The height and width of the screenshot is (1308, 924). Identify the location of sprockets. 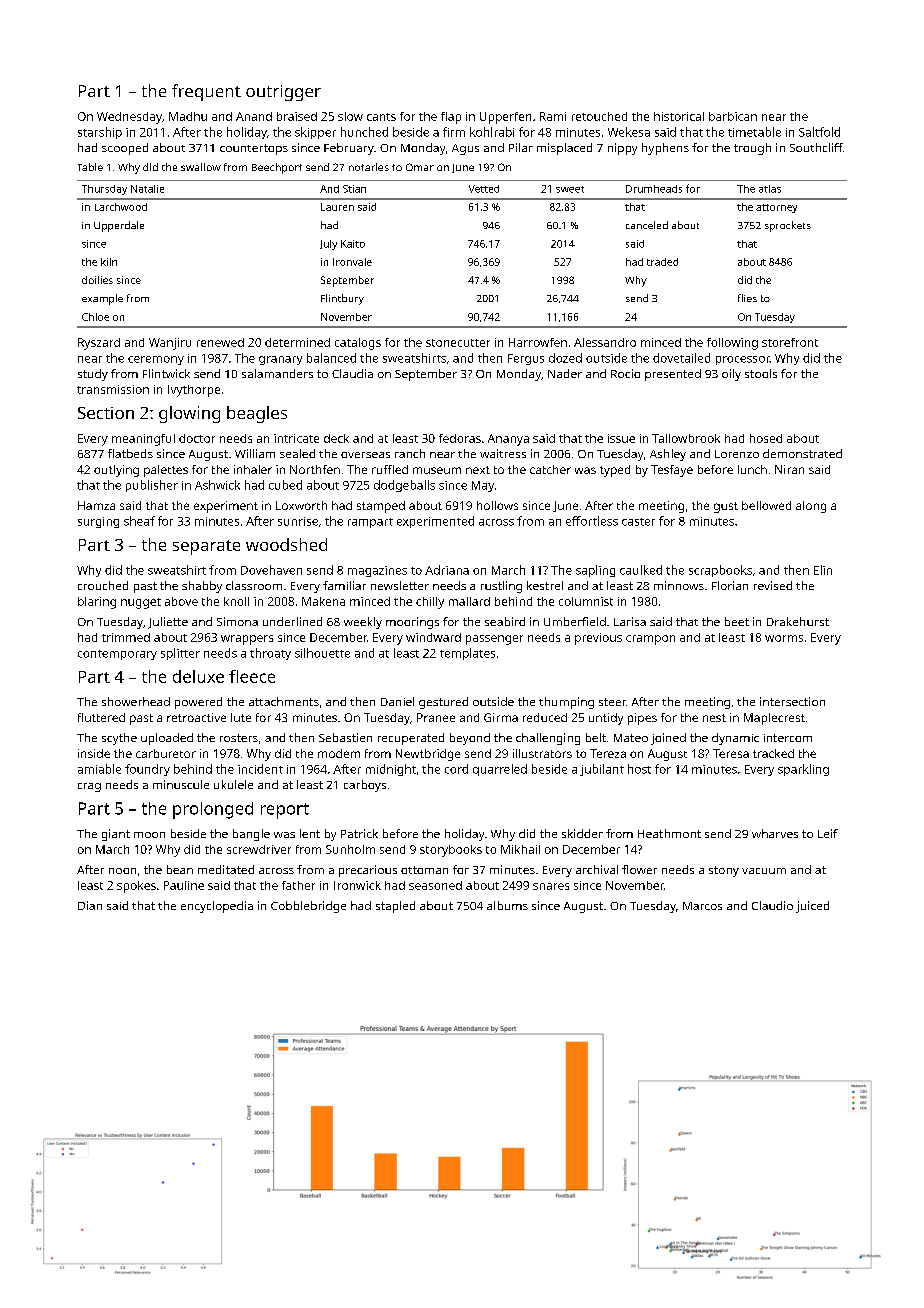
(788, 226).
